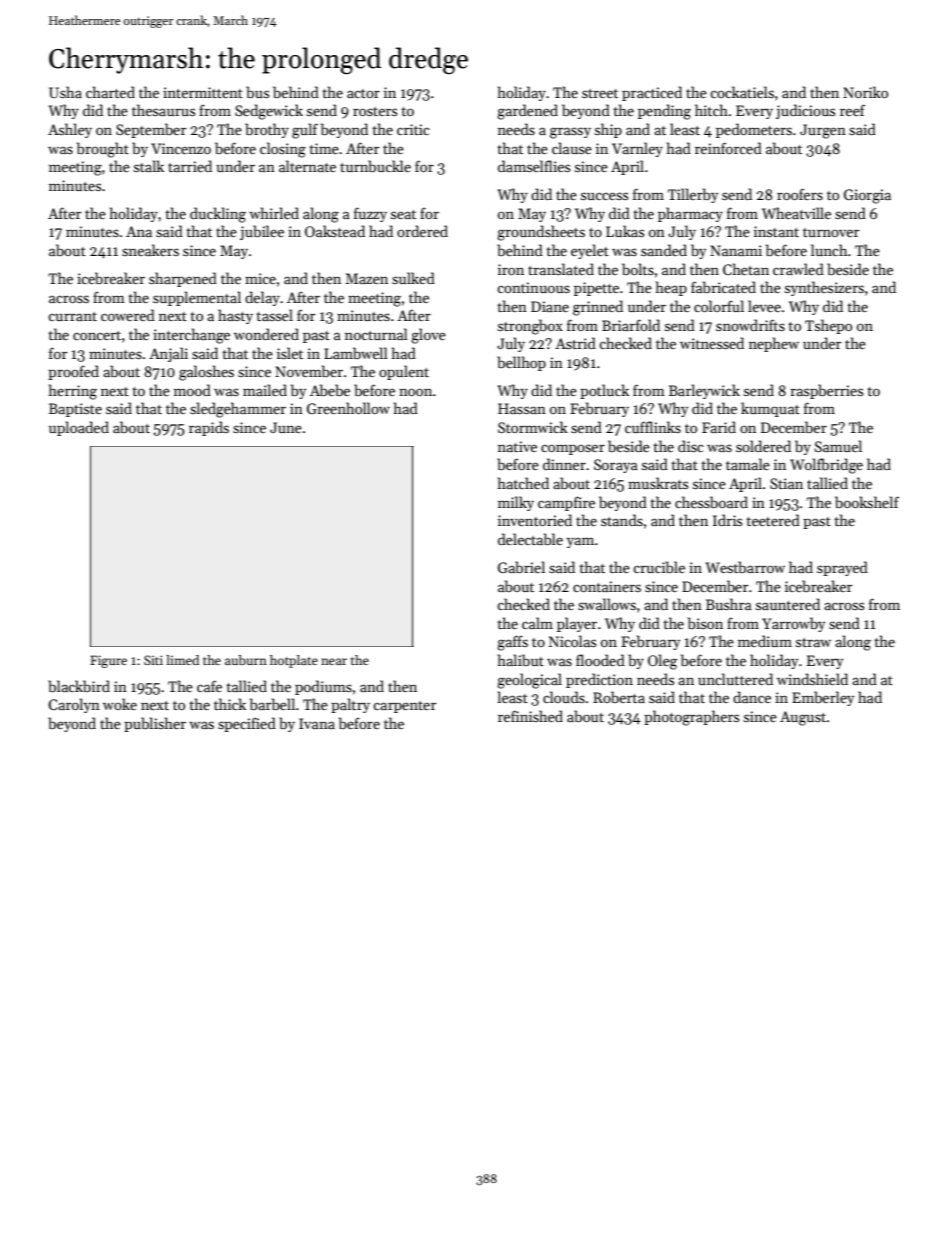  Describe the element at coordinates (272, 704) in the page. I see `barbell` at that location.
